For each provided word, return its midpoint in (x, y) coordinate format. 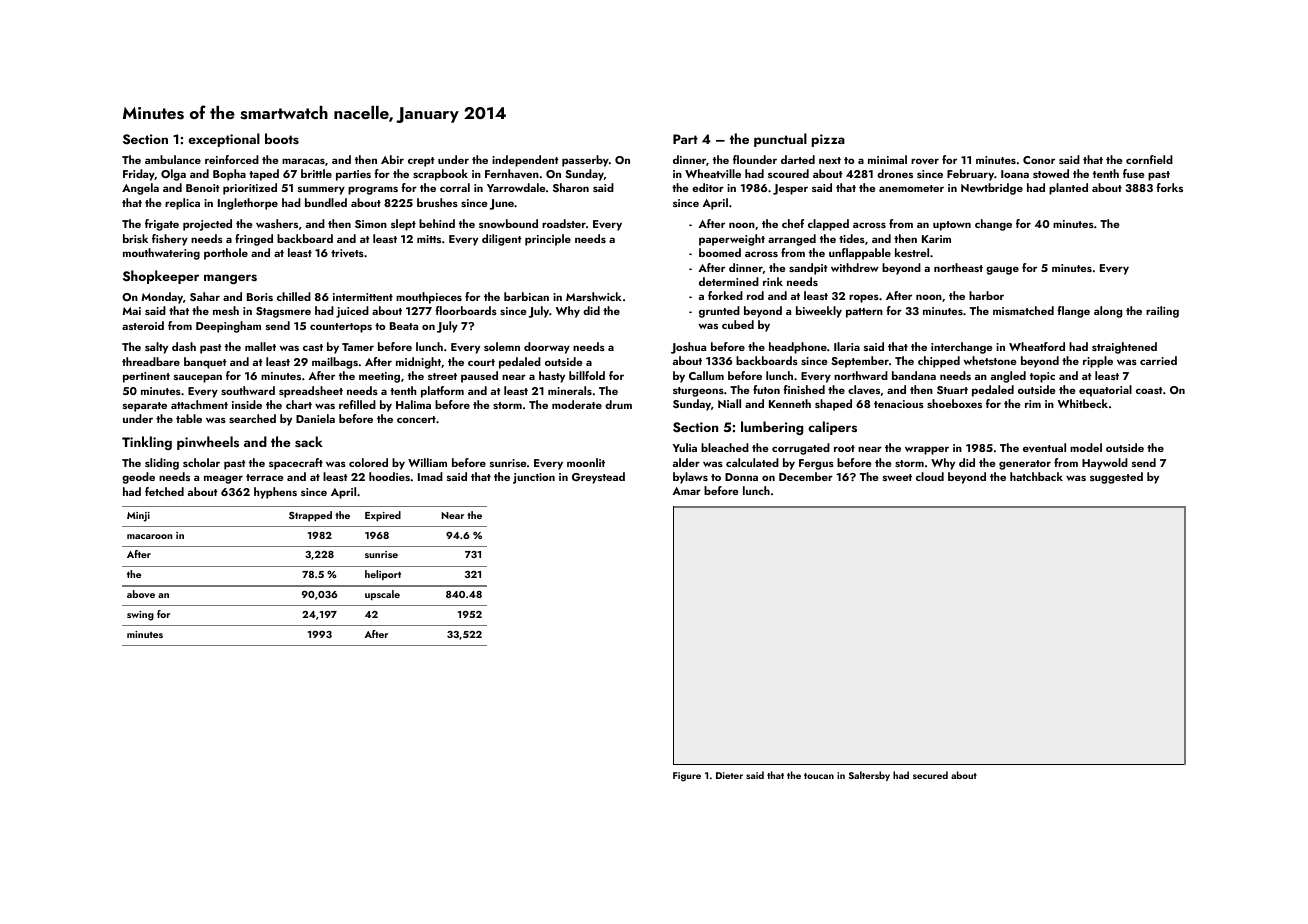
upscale (382, 595)
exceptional (224, 140)
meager (223, 479)
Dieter (729, 775)
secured (930, 775)
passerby (585, 161)
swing (140, 616)
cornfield (1149, 159)
